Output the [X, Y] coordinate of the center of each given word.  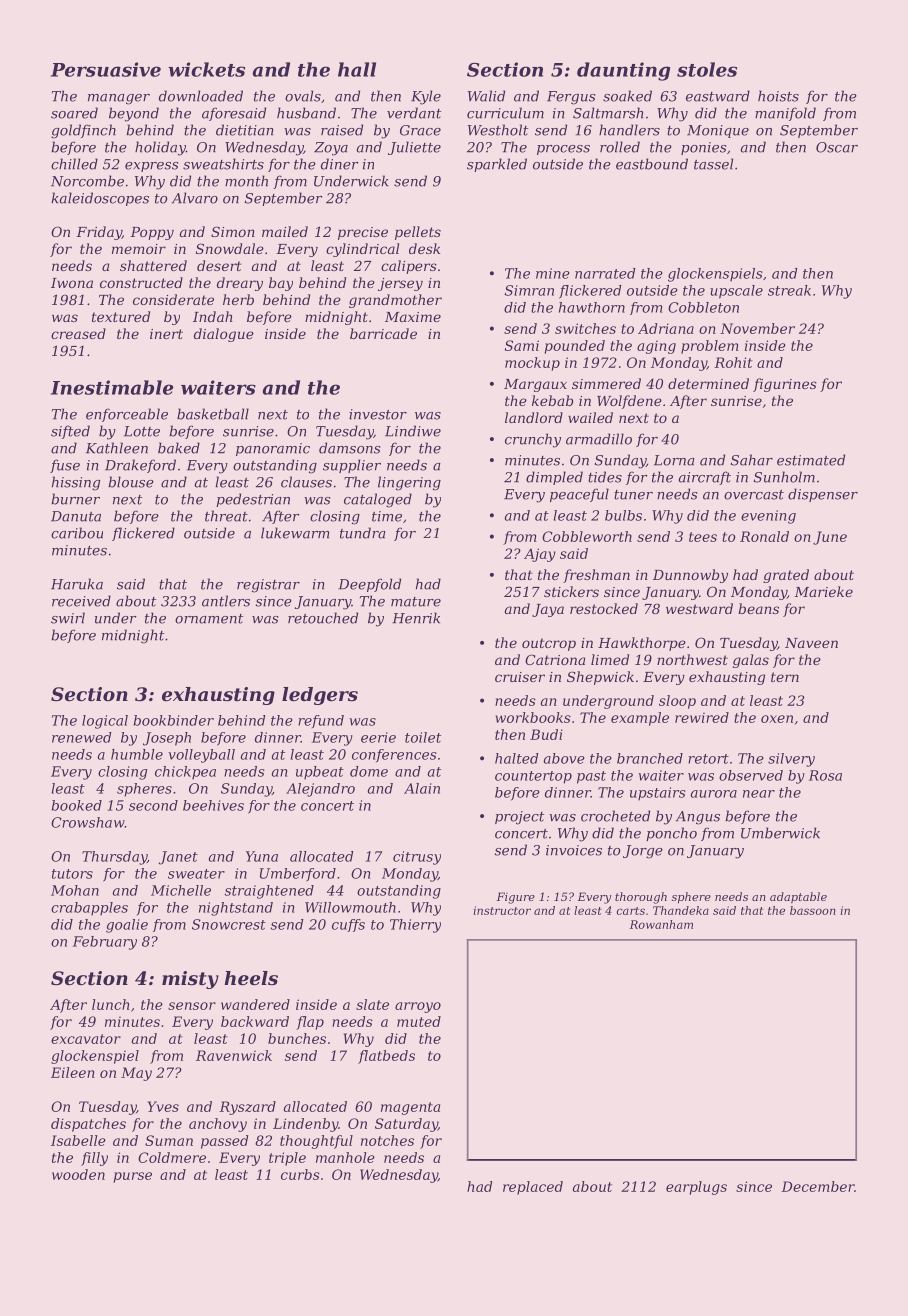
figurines [785, 385]
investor [378, 414]
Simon [233, 231]
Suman [169, 1140]
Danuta [76, 516]
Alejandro [320, 790]
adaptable [798, 898]
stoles [707, 69]
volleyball [201, 756]
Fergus [571, 98]
